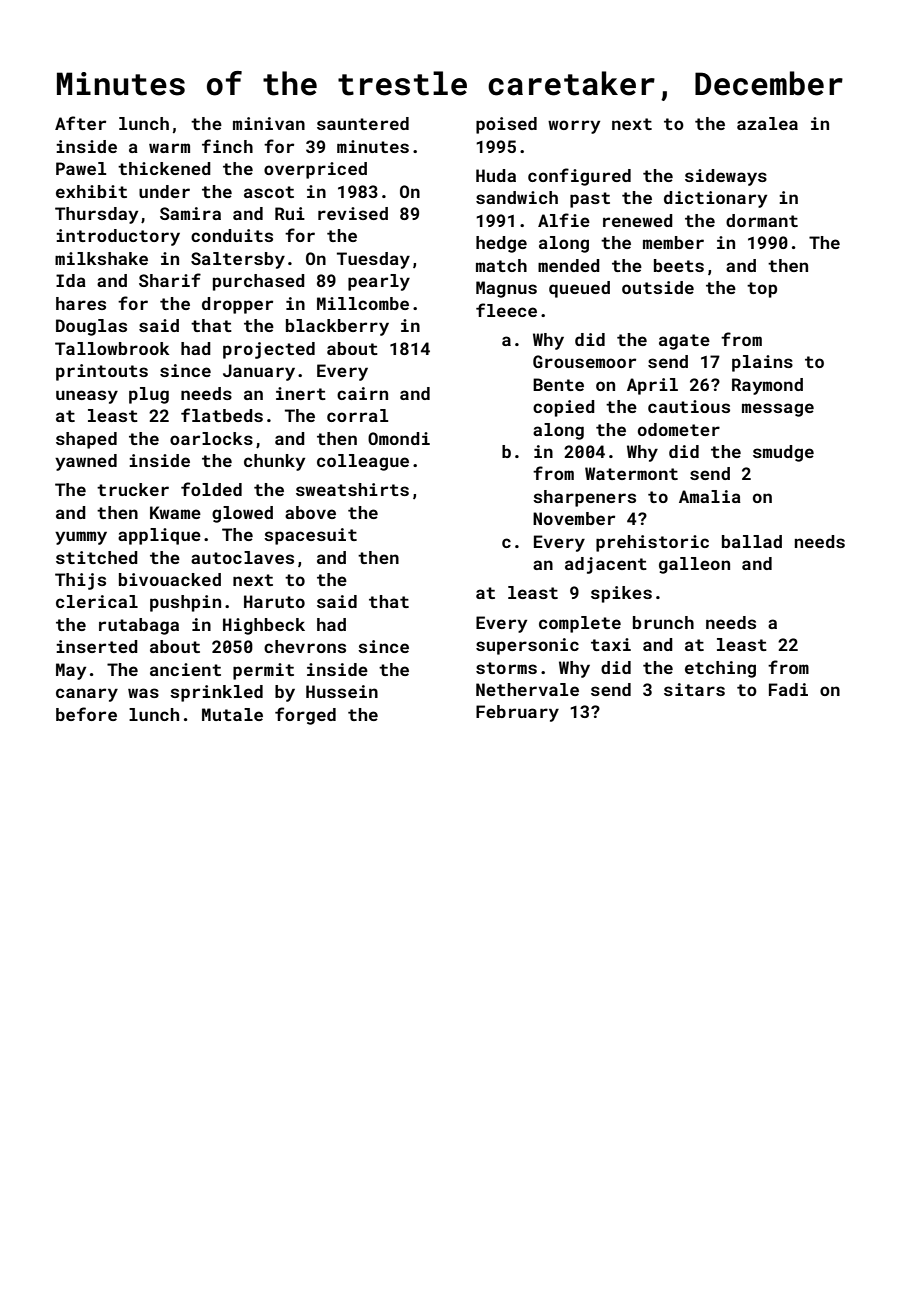 This screenshot has width=908, height=1316. What do you see at coordinates (506, 310) in the screenshot?
I see `fleece` at bounding box center [506, 310].
